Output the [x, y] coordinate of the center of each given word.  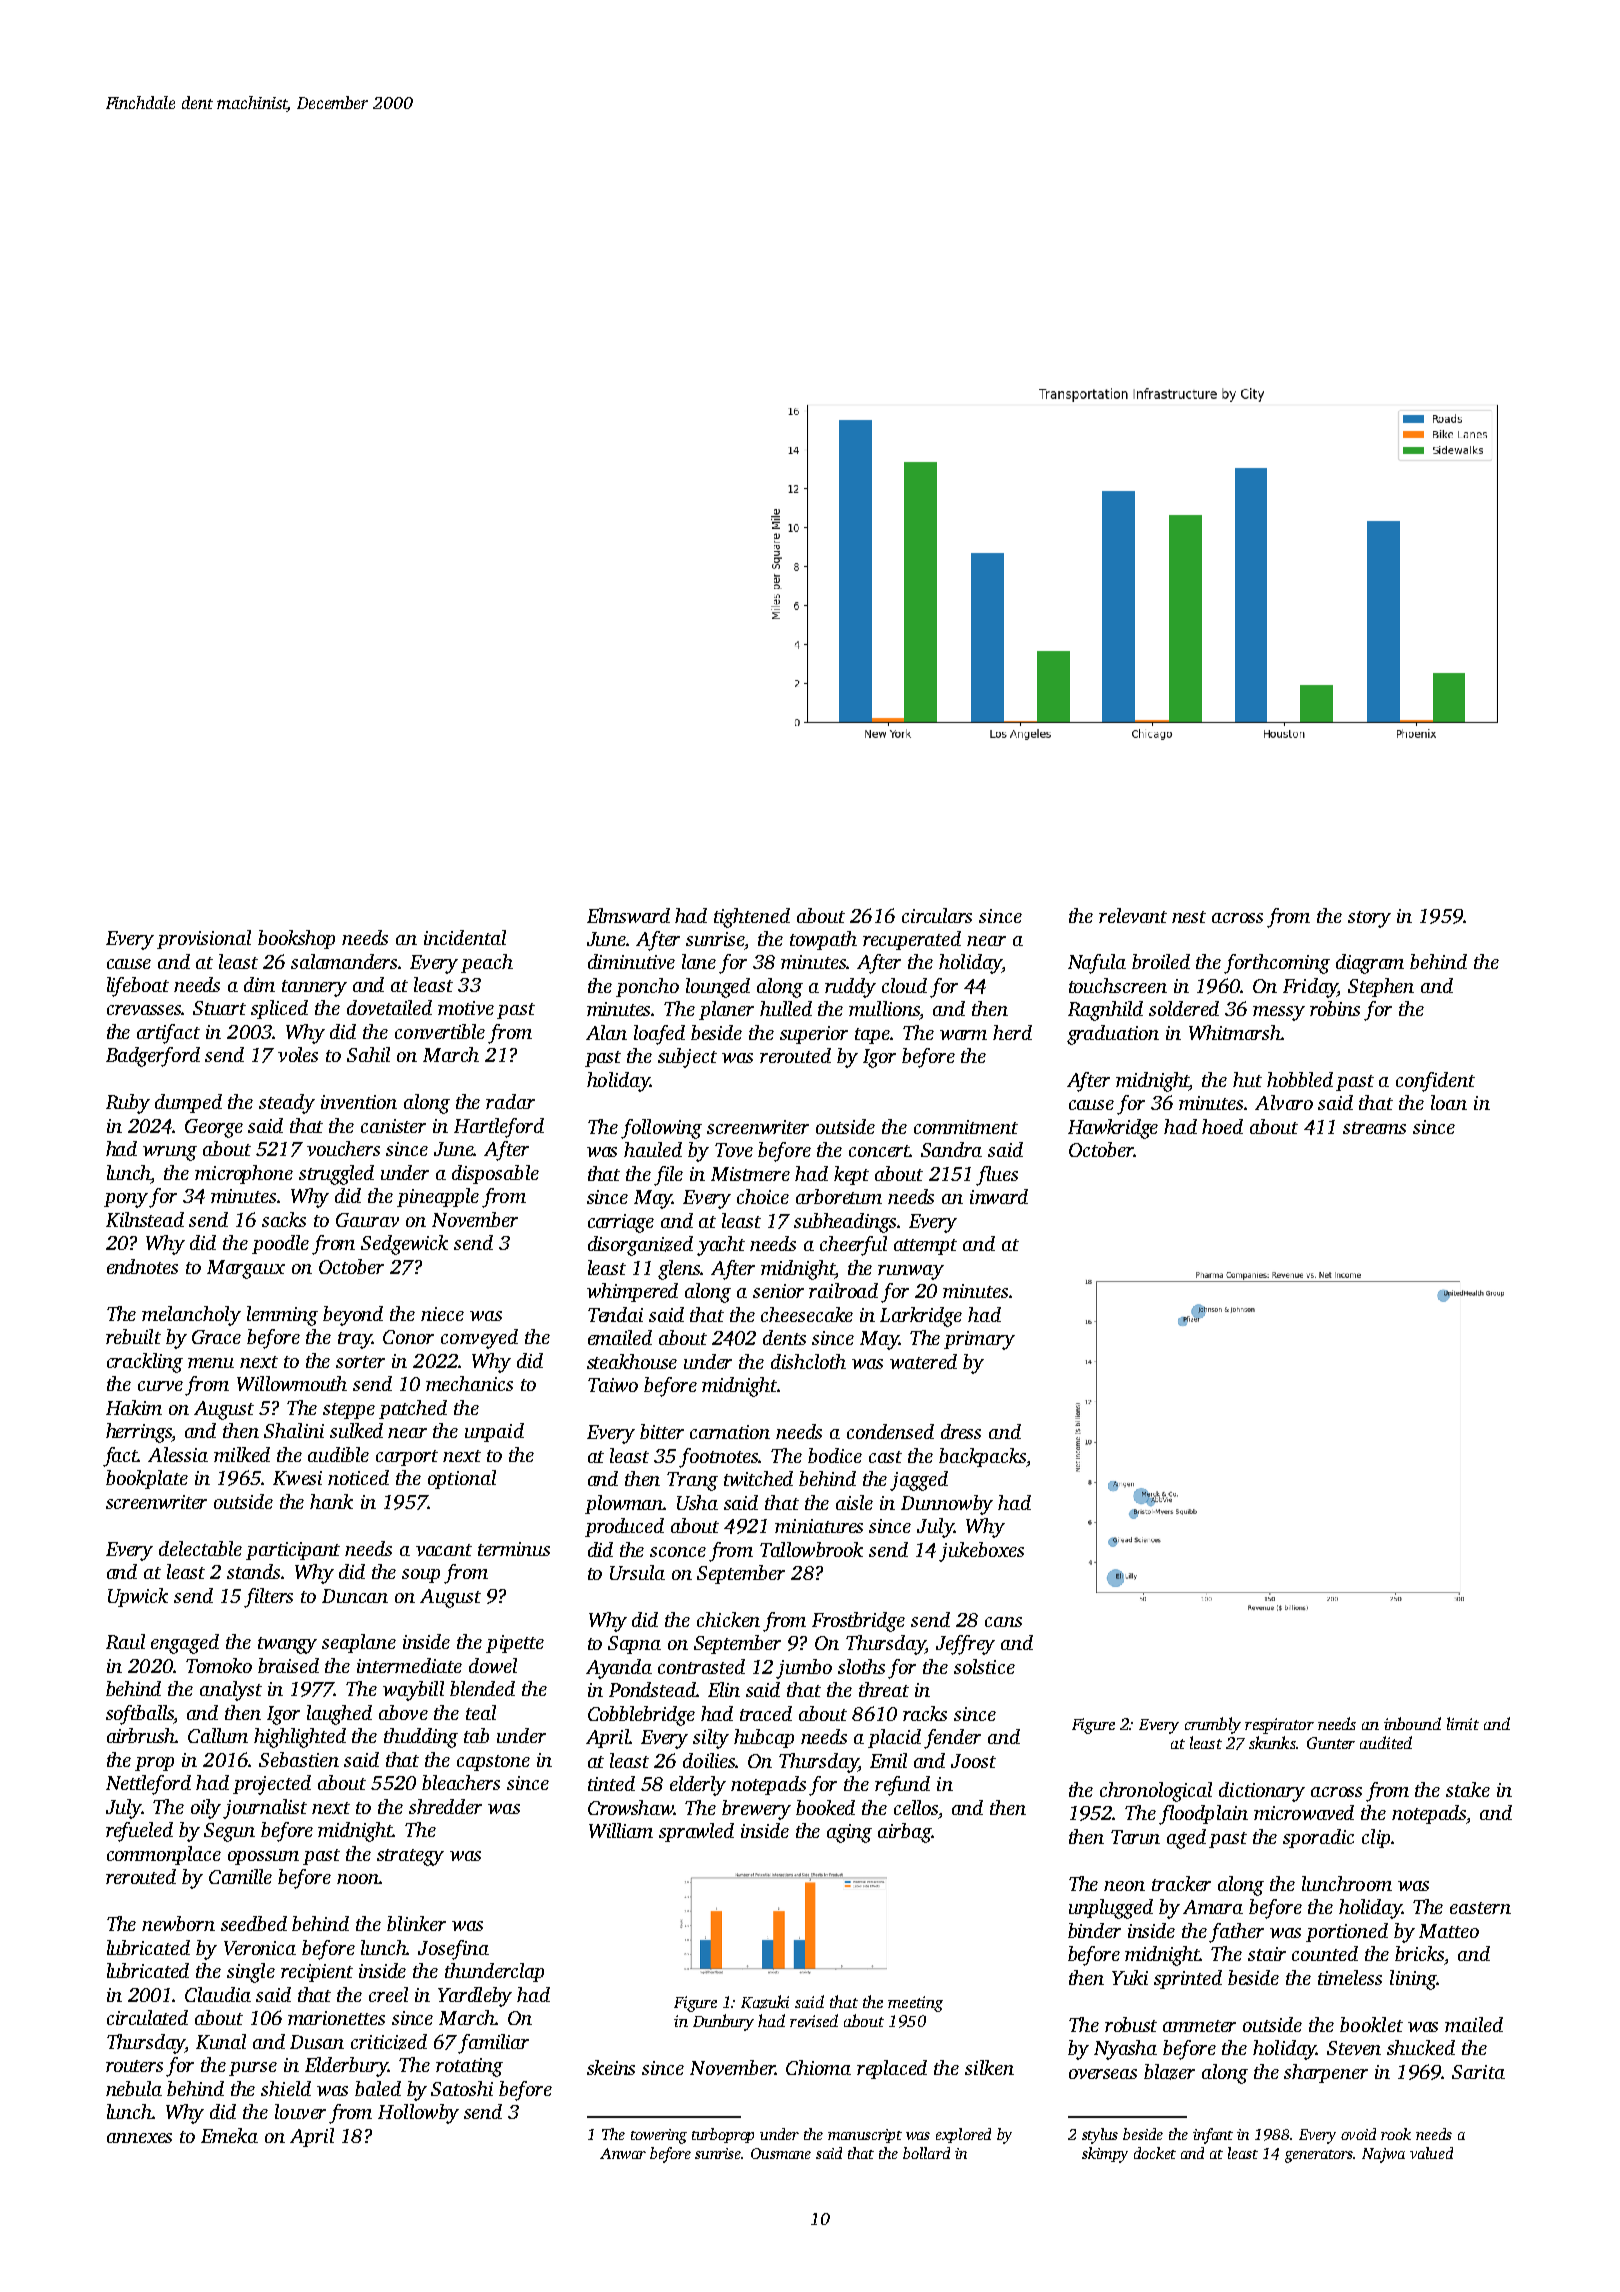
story [1369, 919]
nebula [134, 2088]
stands [254, 1571]
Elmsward [628, 915]
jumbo [804, 1669]
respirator [1279, 1726]
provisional [204, 939]
